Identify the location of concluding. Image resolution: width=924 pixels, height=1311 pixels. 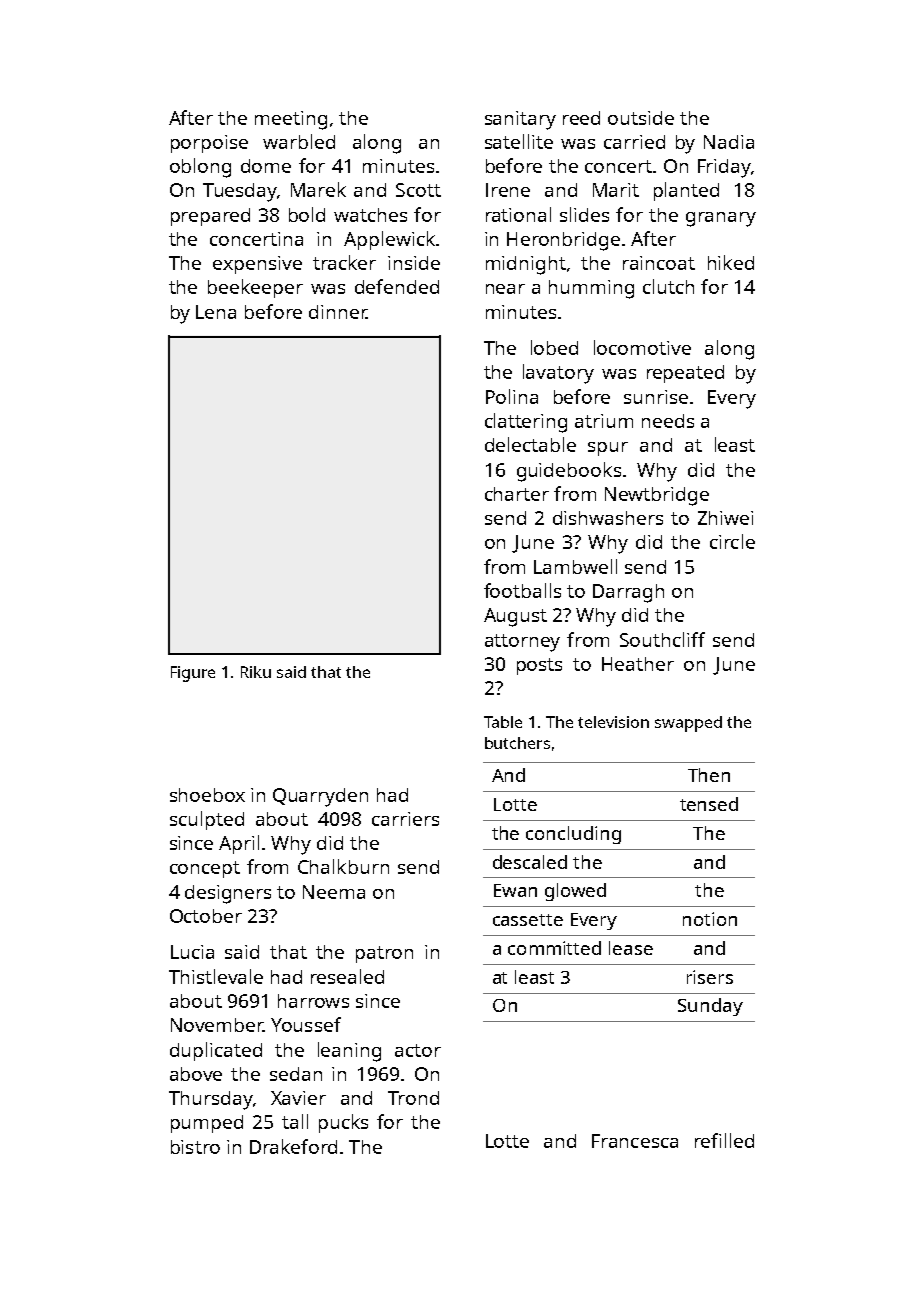
(573, 835).
